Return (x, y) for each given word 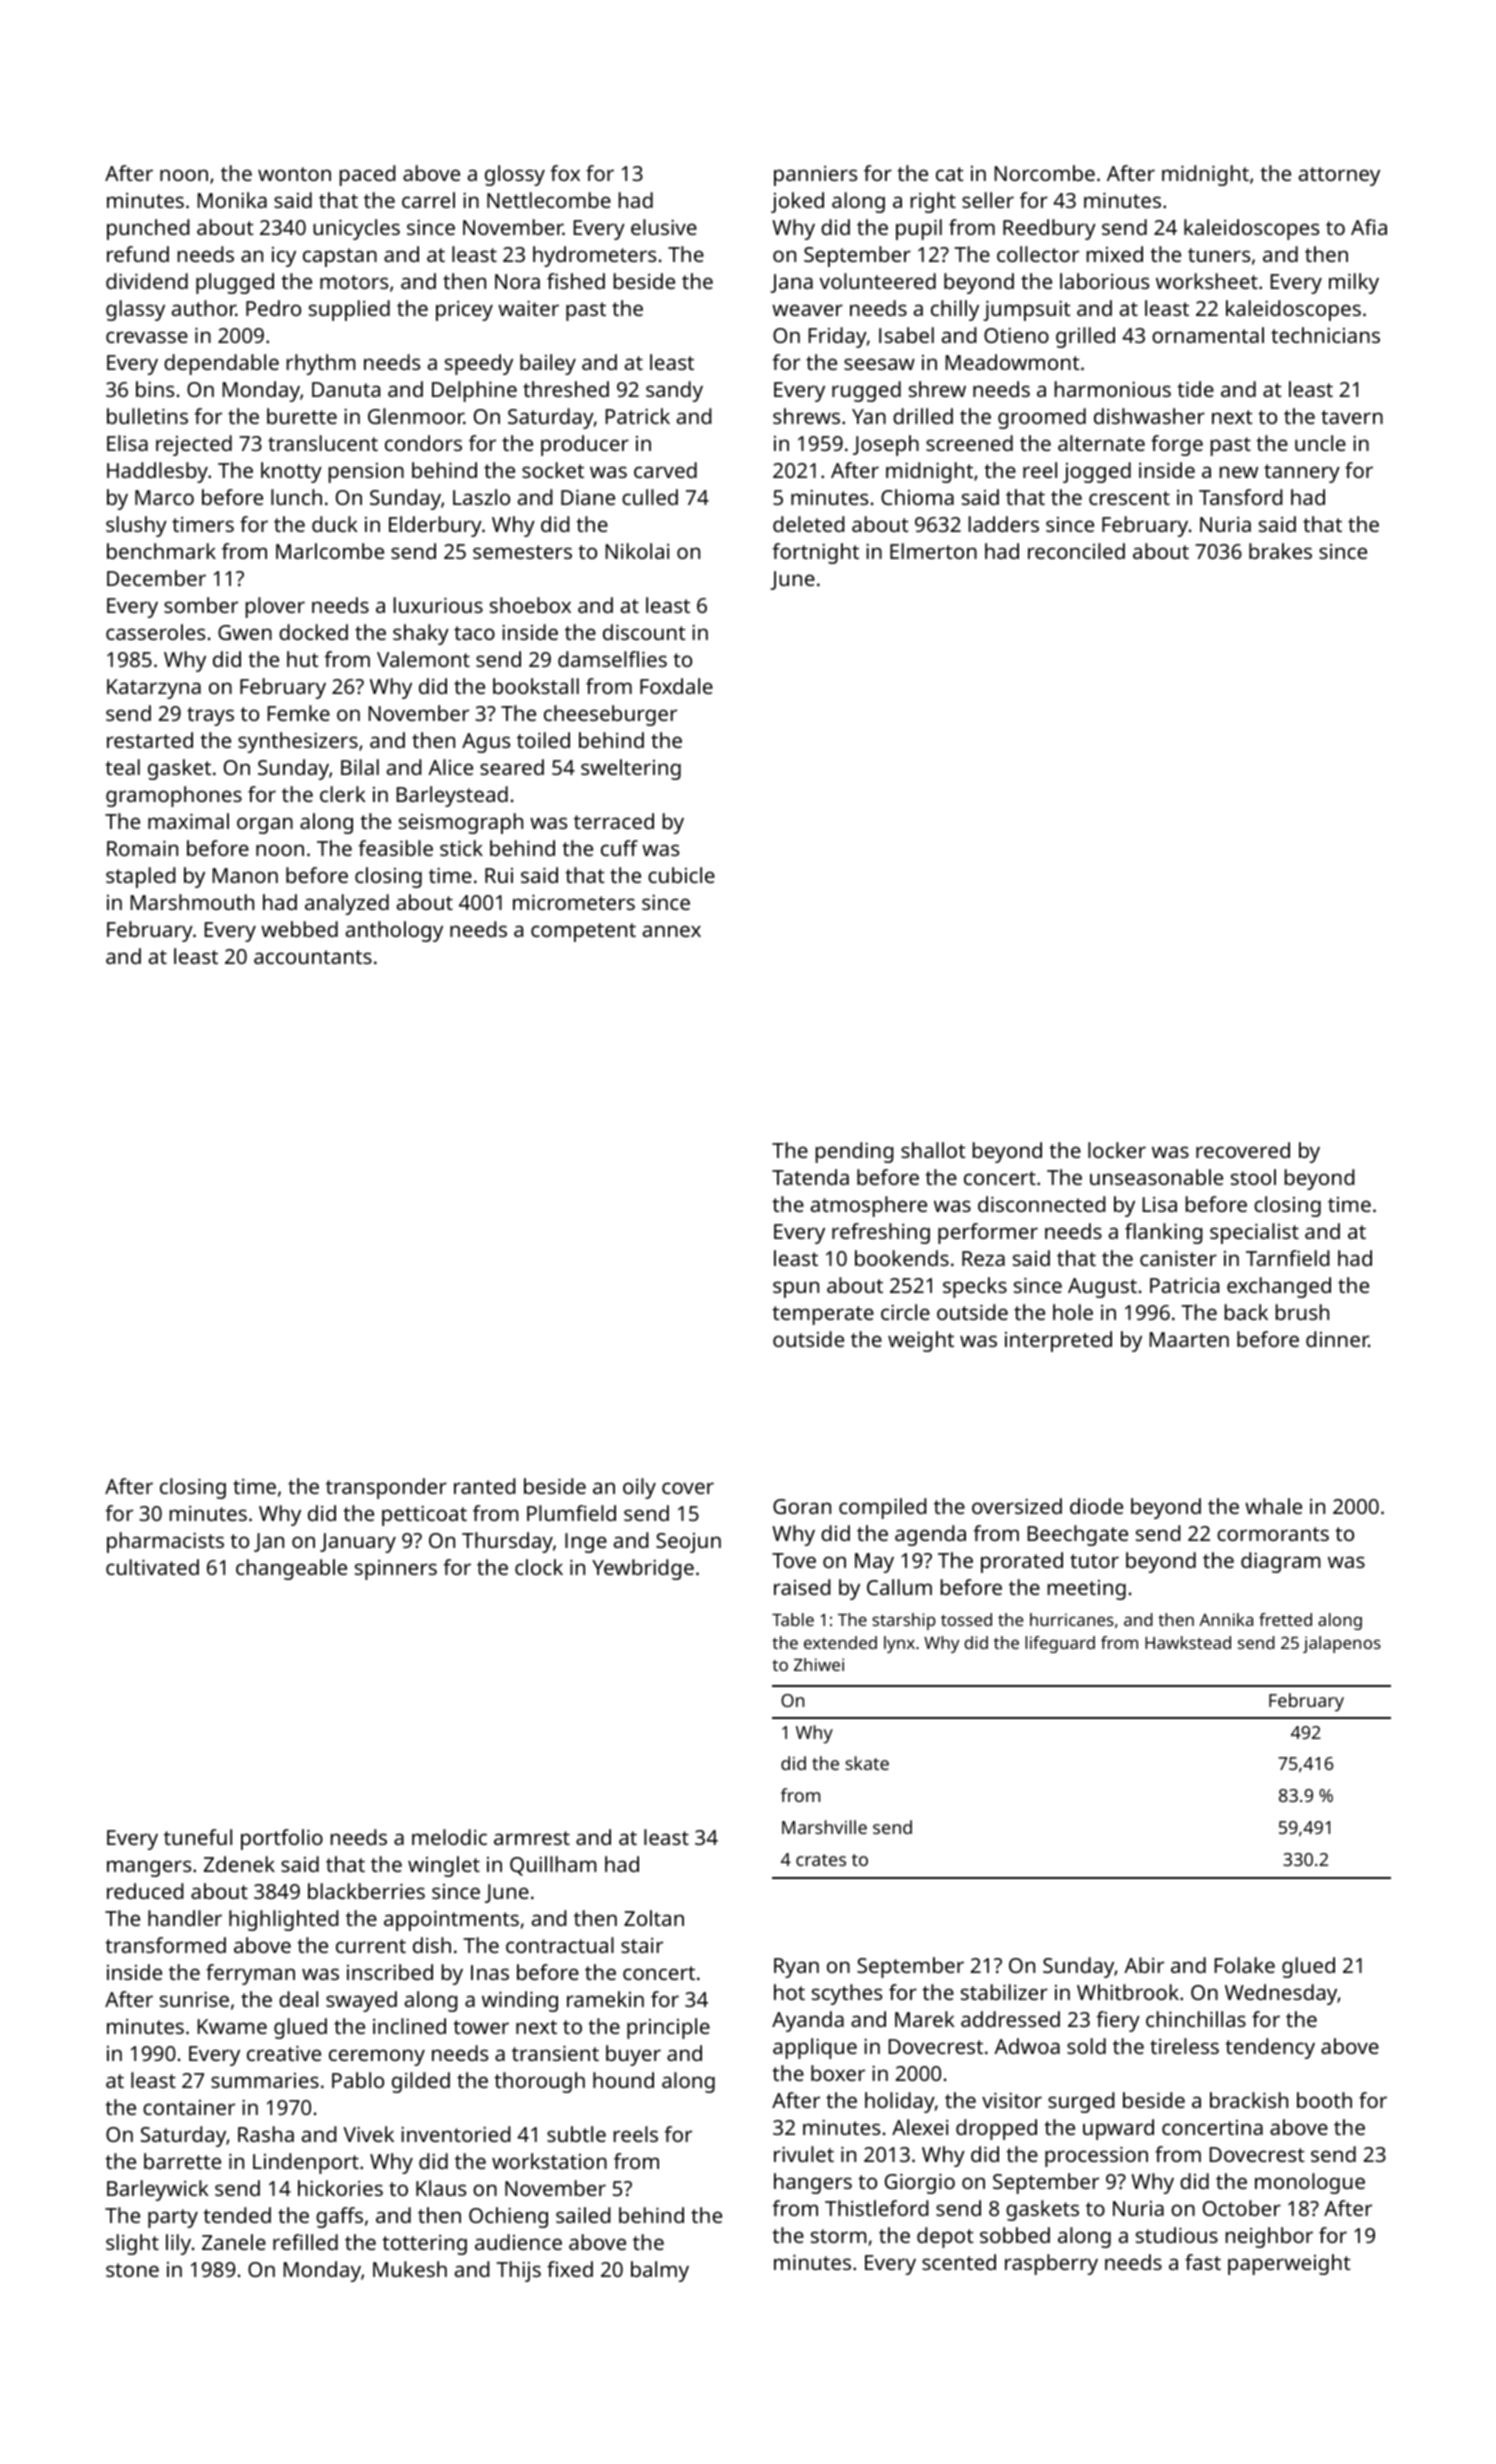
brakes (1280, 551)
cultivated (152, 1567)
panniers (815, 176)
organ (265, 825)
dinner (1337, 1339)
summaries (265, 2080)
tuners (1219, 255)
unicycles (356, 229)
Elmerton (933, 551)
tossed (966, 1619)
